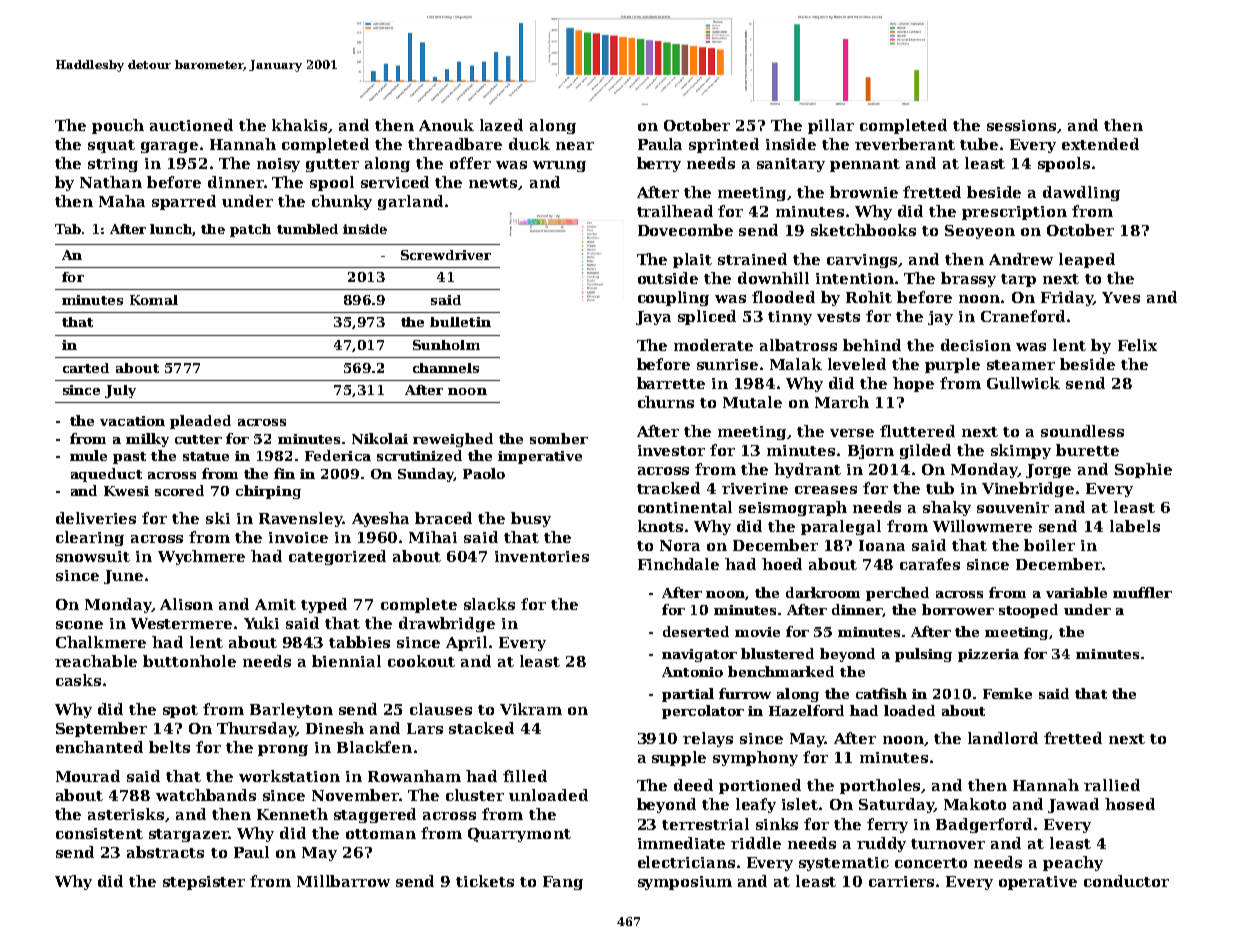 The height and width of the screenshot is (952, 1233). I want to click on pillar, so click(831, 126).
